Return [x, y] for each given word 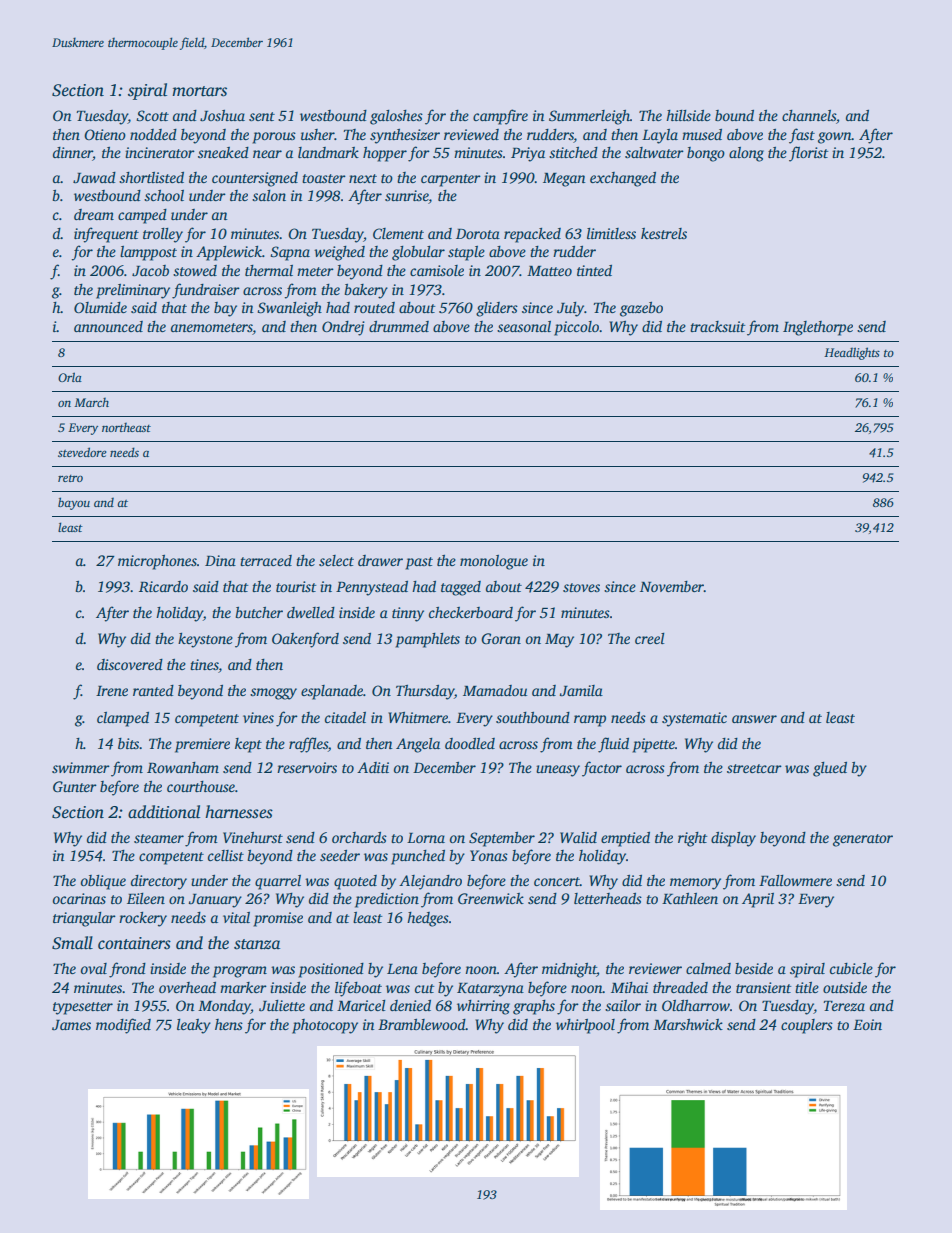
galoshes [396, 117]
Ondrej [343, 328]
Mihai [629, 987]
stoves [581, 587]
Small [72, 943]
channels [809, 115]
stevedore [82, 452]
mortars [199, 91]
